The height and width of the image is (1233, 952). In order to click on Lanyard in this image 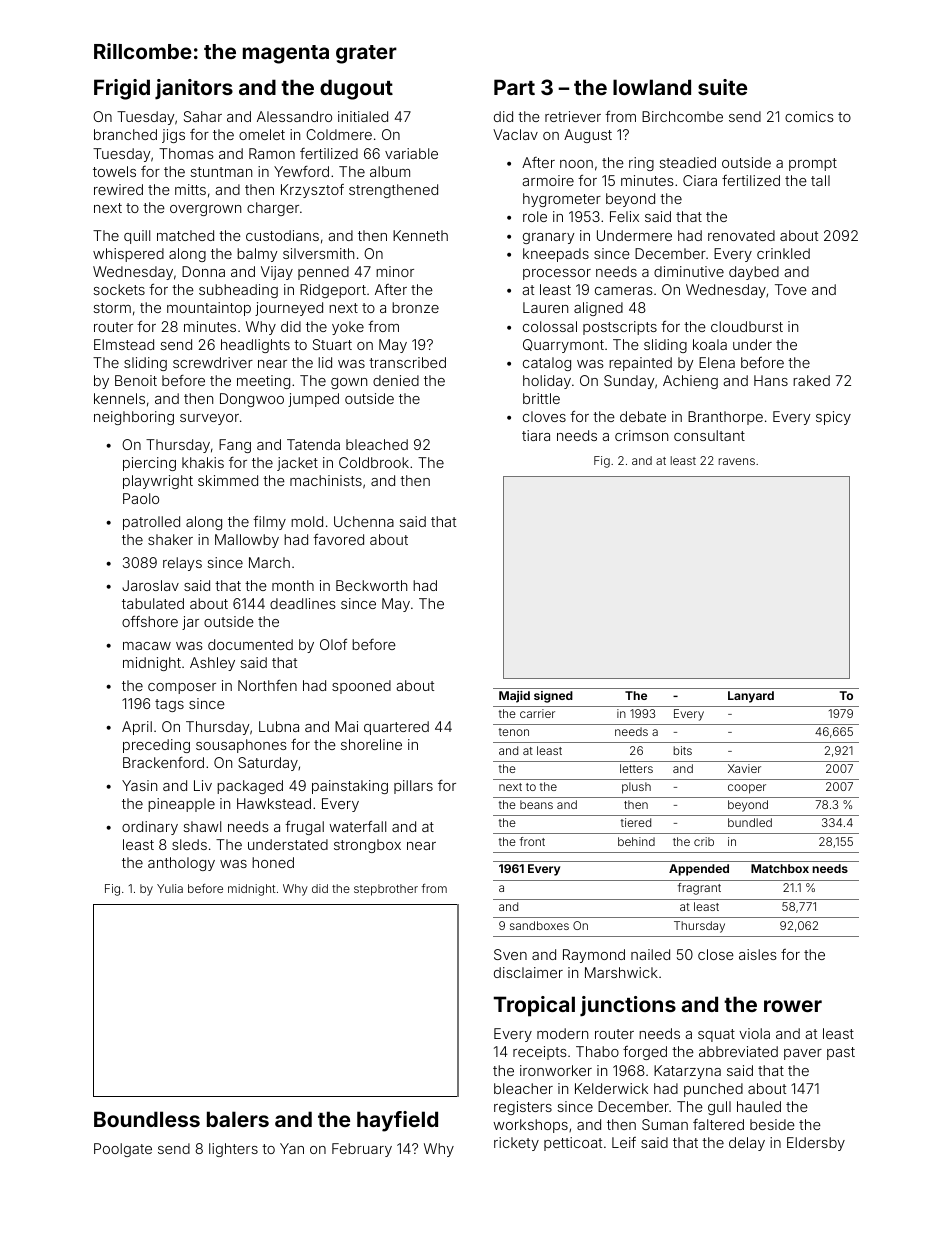, I will do `click(751, 697)`.
